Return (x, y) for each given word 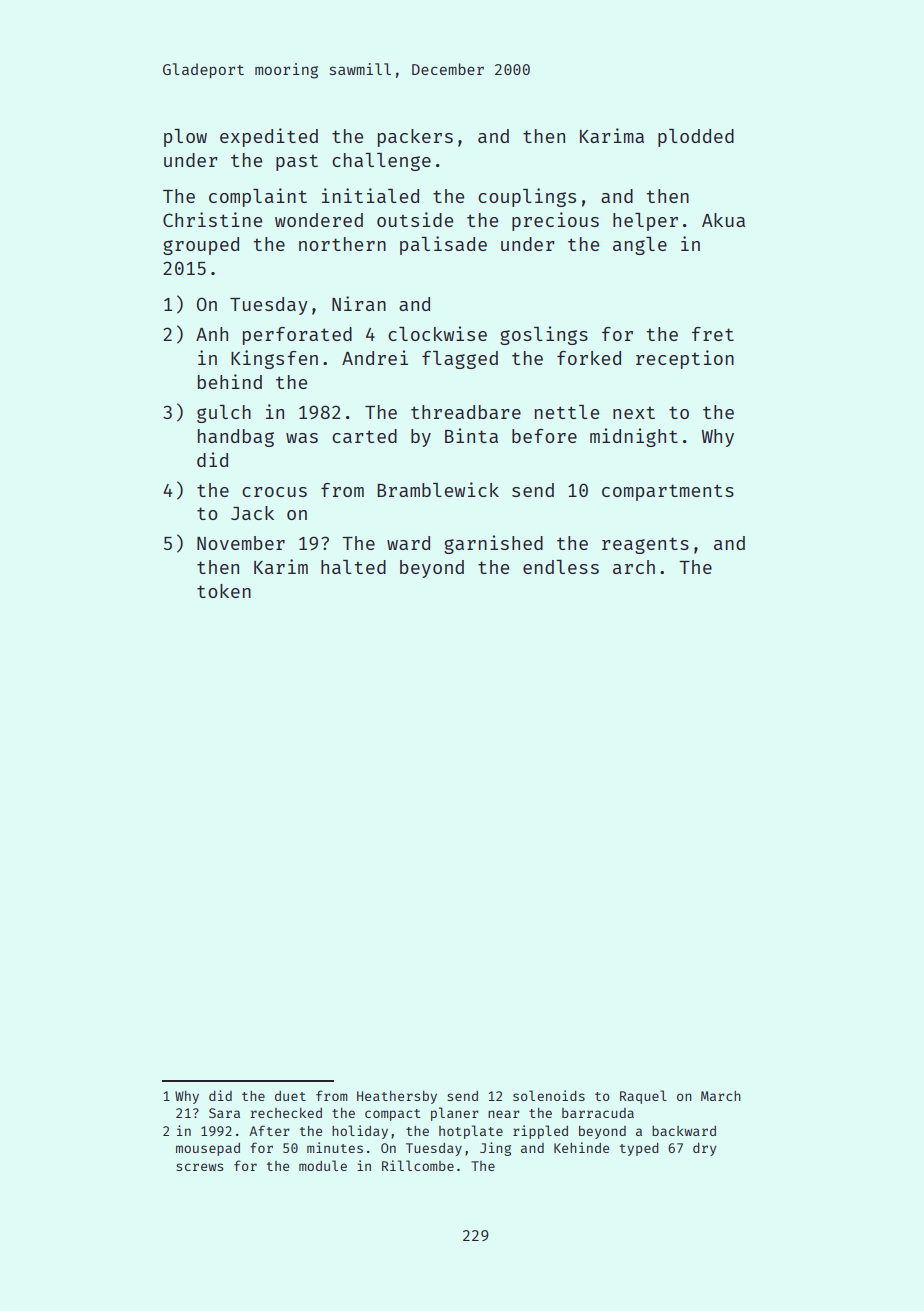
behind (230, 381)
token (224, 591)
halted (353, 567)
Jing (495, 1149)
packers (415, 138)
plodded (696, 138)
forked (589, 358)
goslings (544, 335)
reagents (645, 545)
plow (185, 138)
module (323, 1165)
